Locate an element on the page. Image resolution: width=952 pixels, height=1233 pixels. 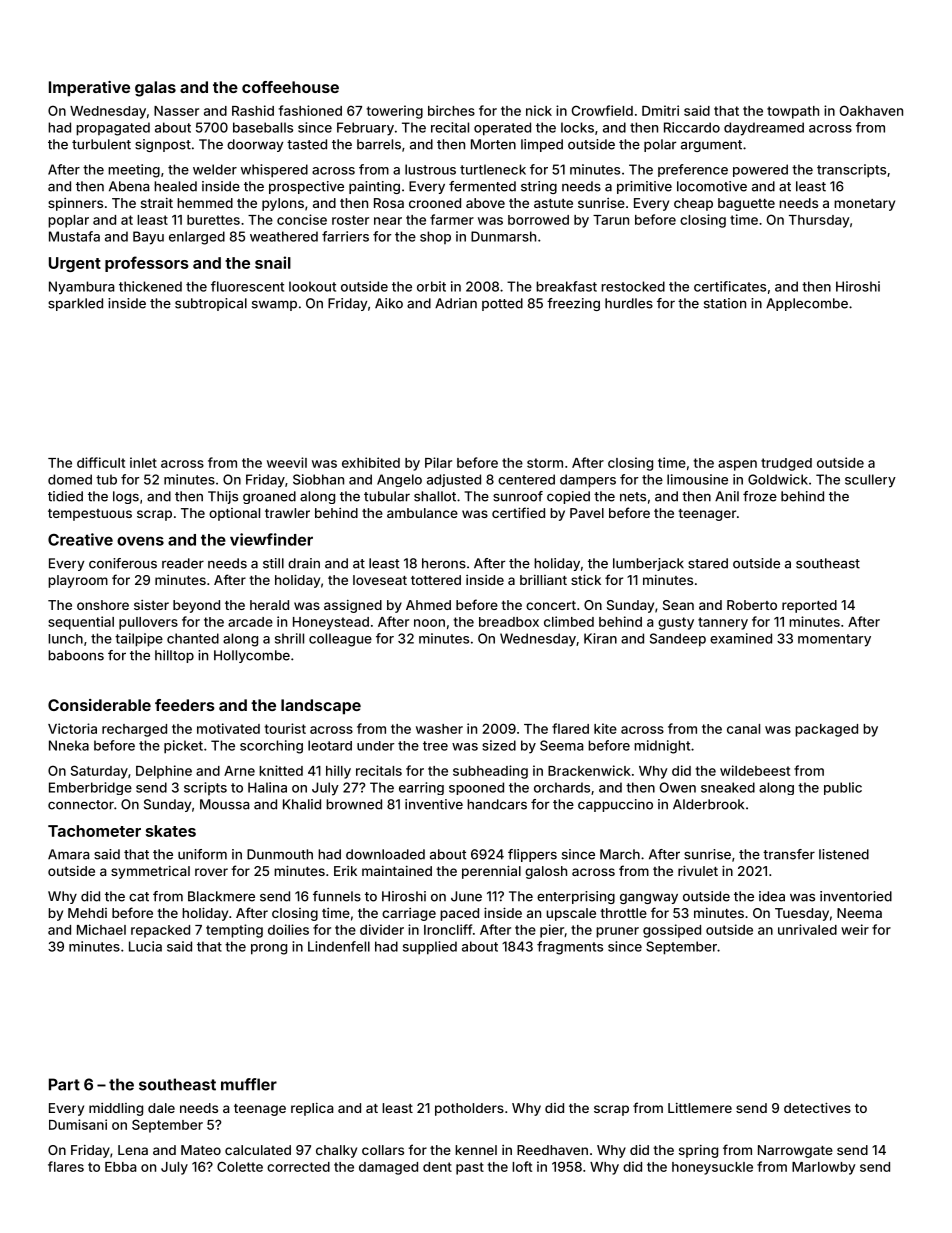
station is located at coordinates (725, 303).
